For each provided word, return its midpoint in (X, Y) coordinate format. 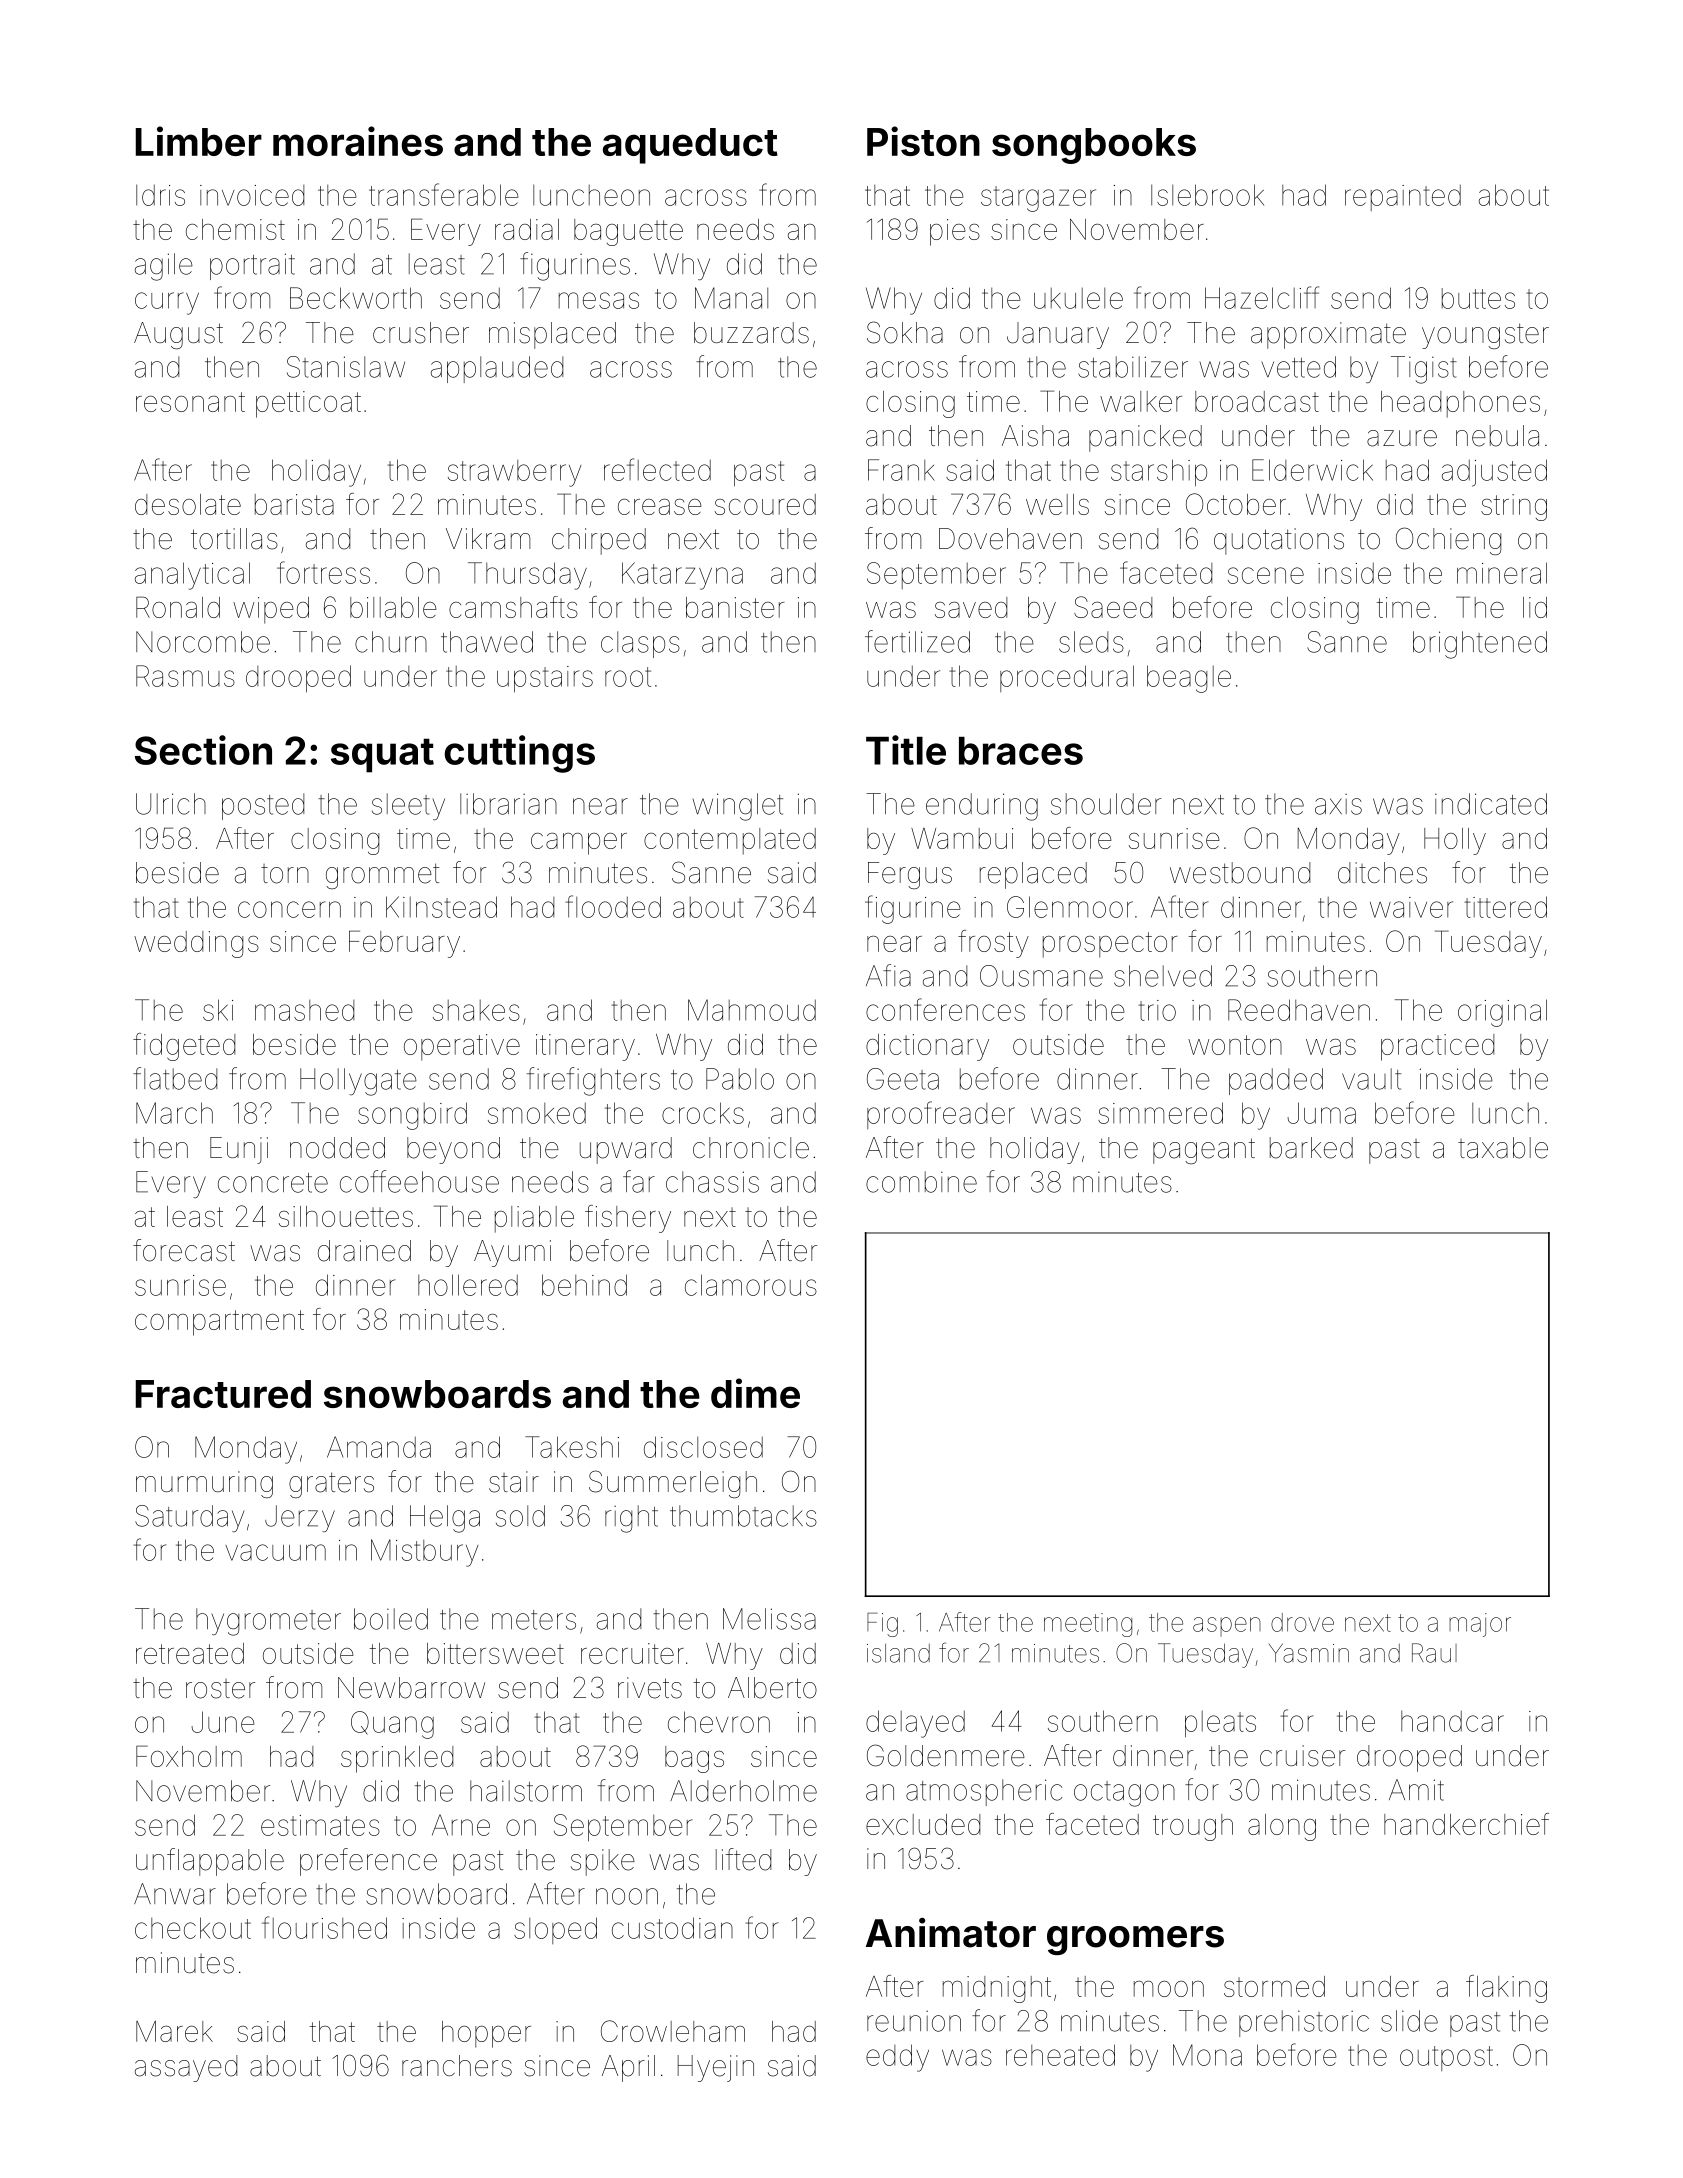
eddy (897, 2058)
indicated (1491, 804)
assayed (186, 2068)
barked (1311, 1148)
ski (218, 1010)
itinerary (585, 1047)
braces (1021, 751)
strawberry (515, 473)
